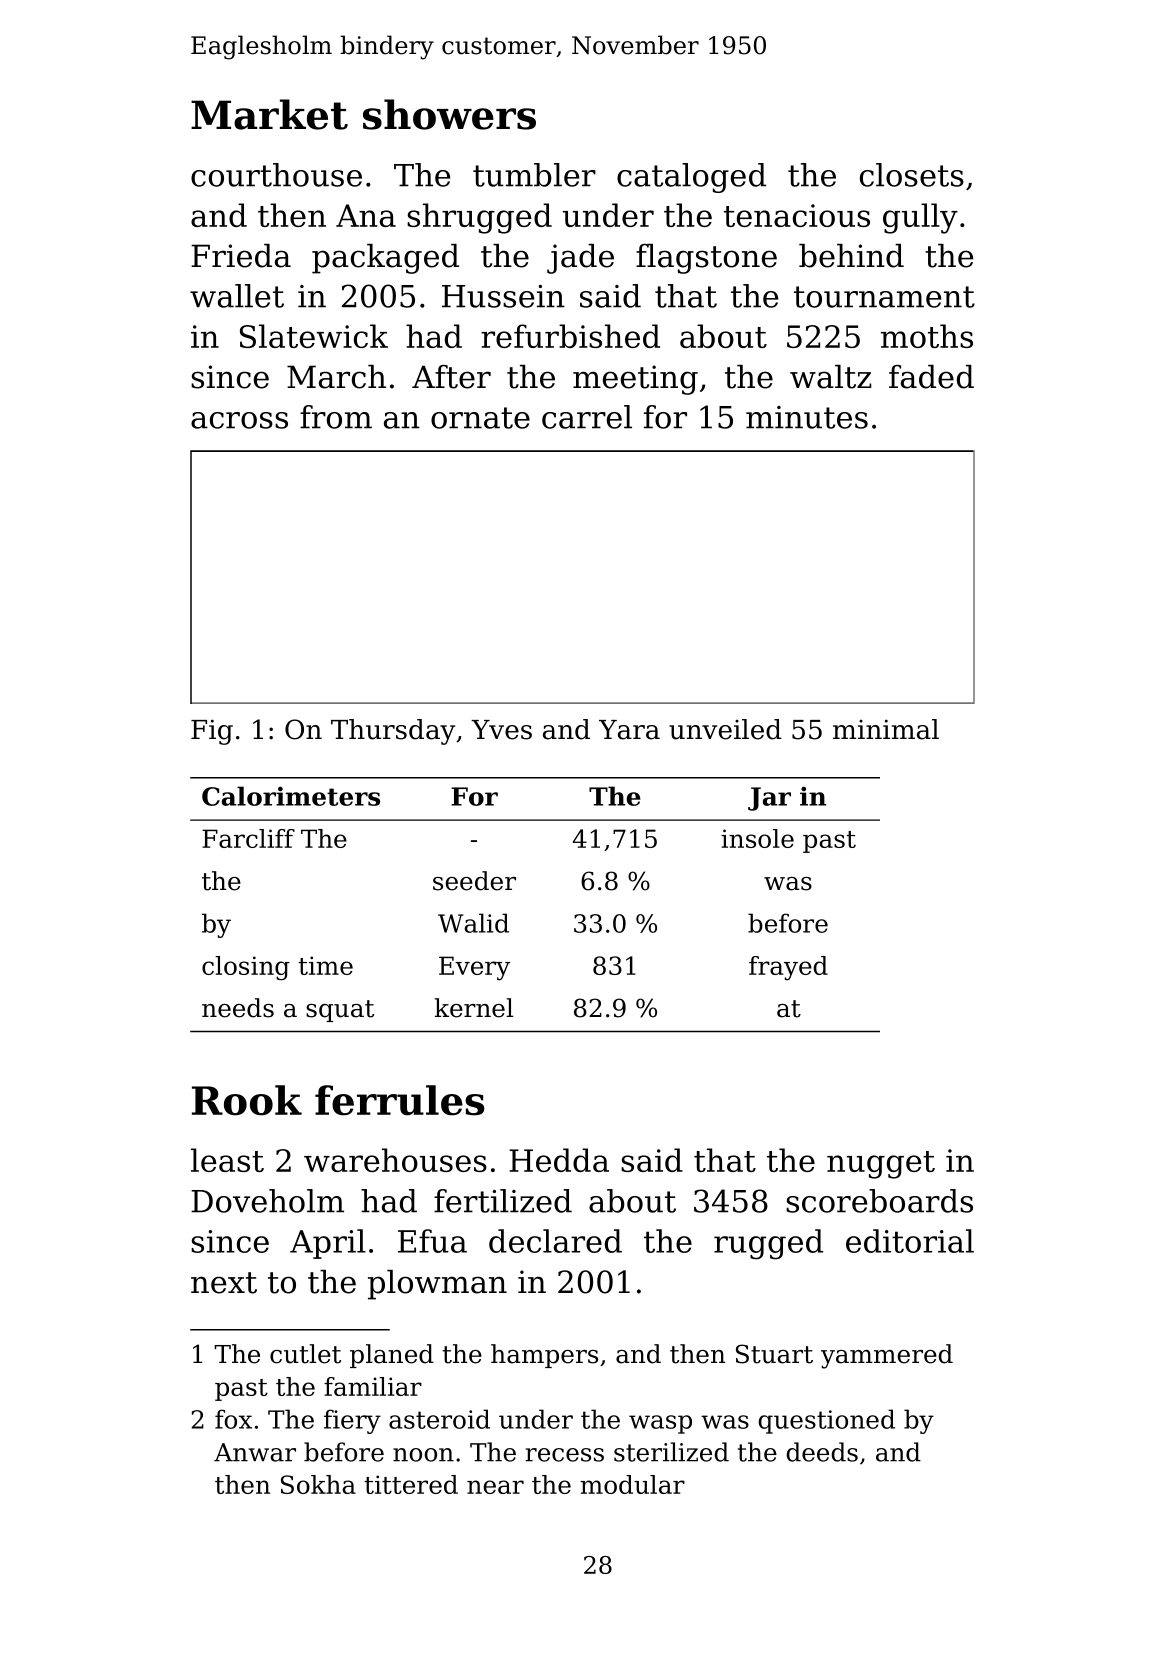 This screenshot has height=1654, width=1165. I want to click on Frieda, so click(241, 256).
